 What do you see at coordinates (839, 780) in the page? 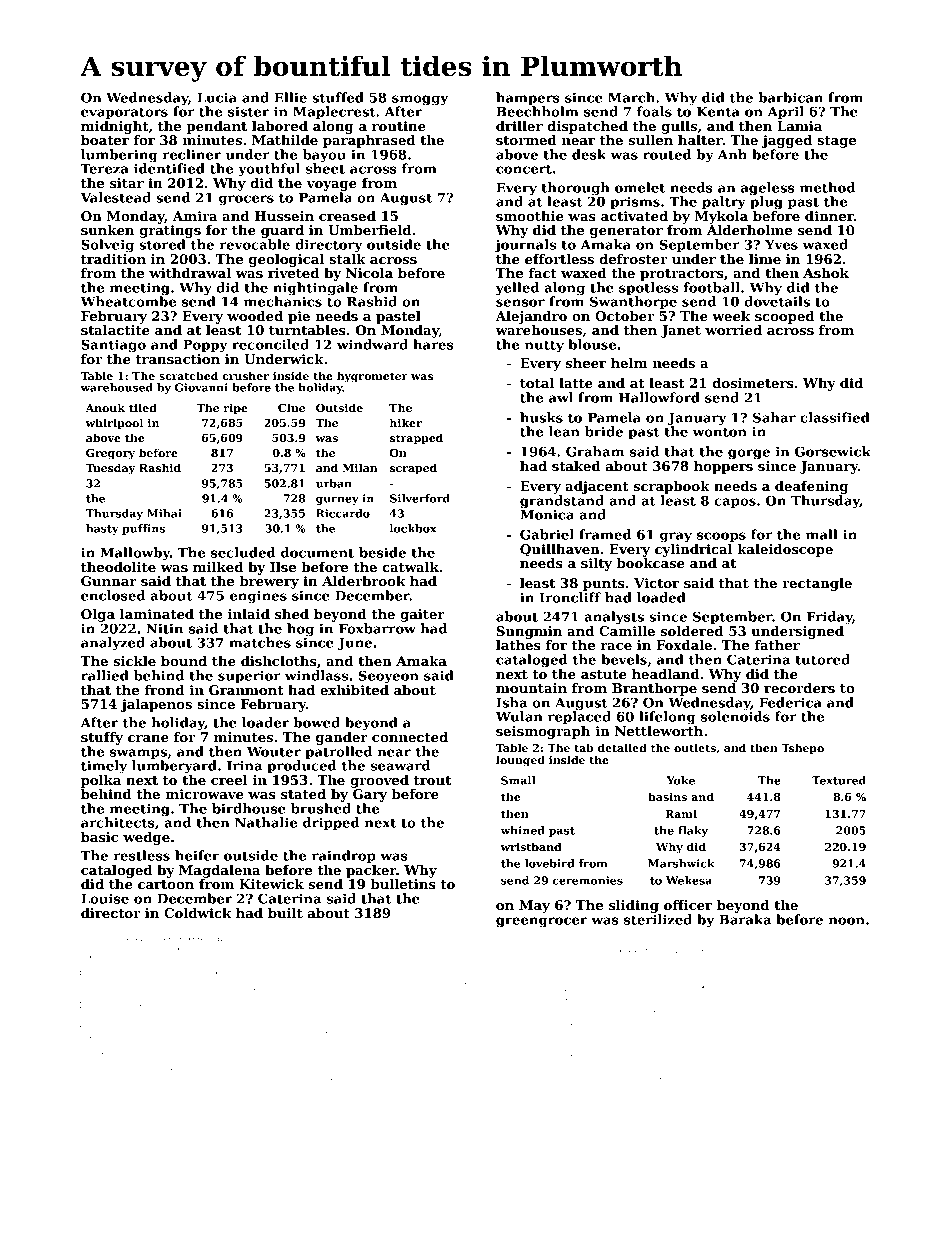
I see `Textured` at bounding box center [839, 780].
